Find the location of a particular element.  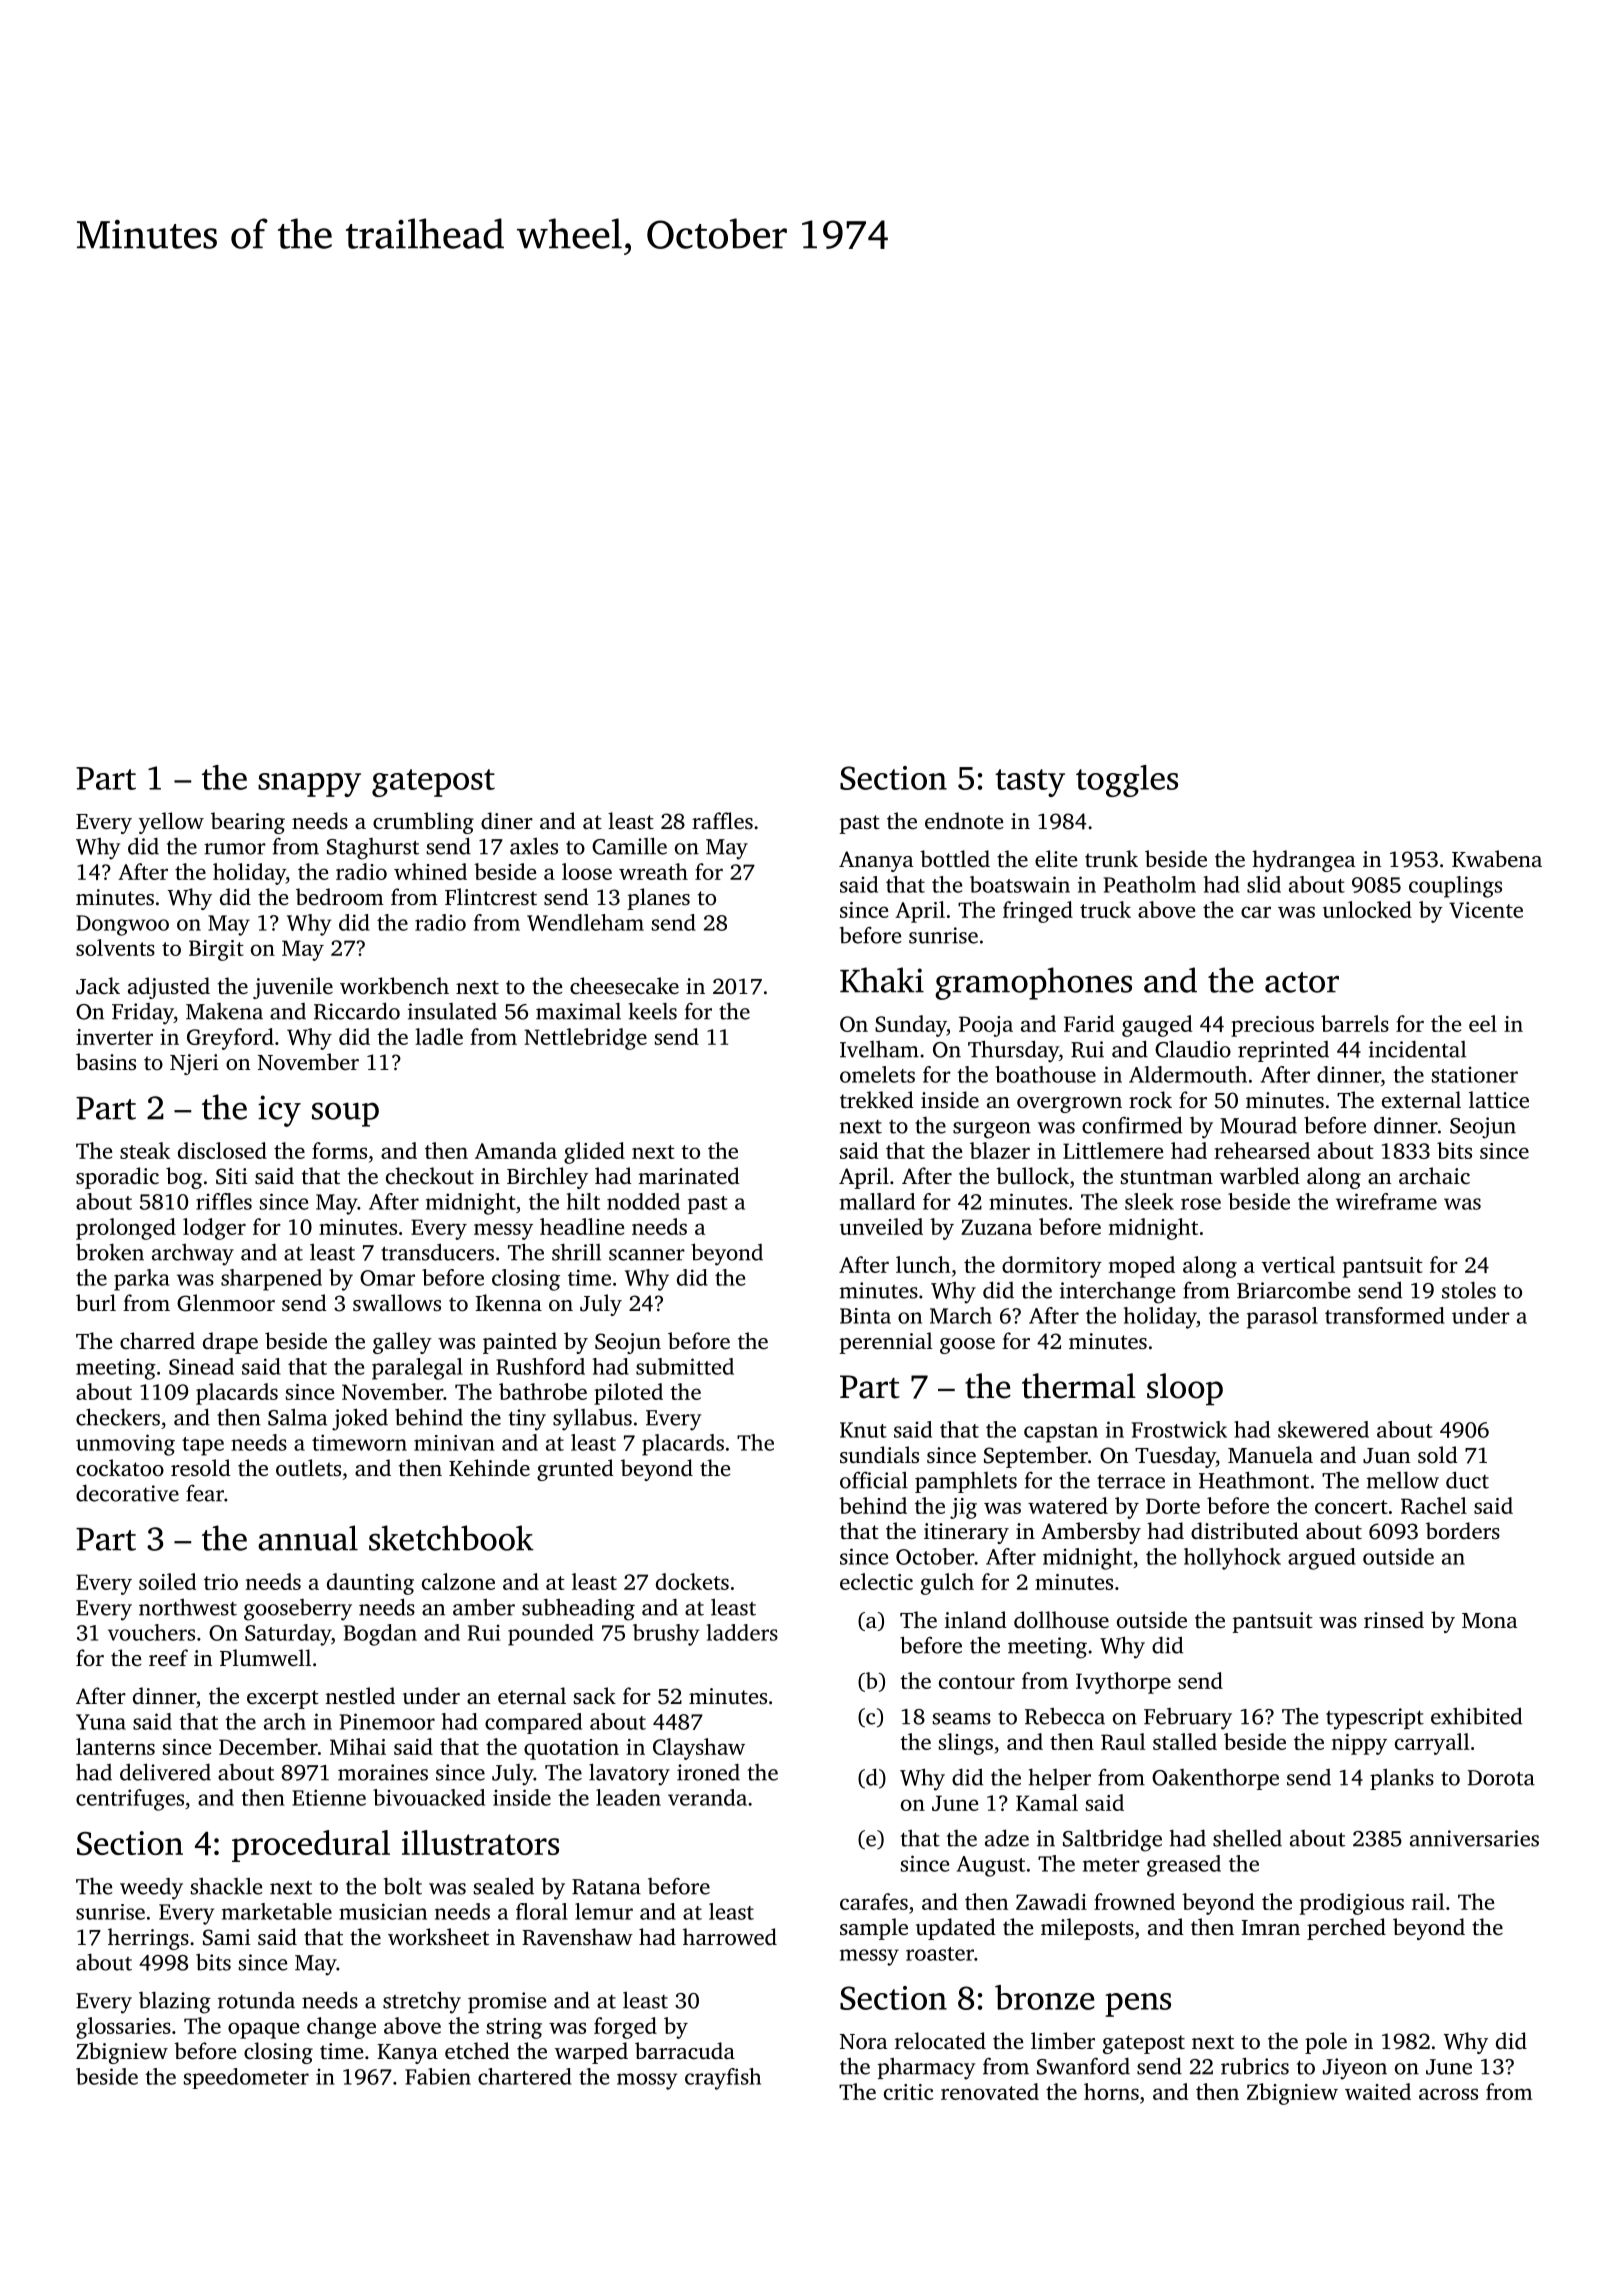

paralegal is located at coordinates (417, 1369).
